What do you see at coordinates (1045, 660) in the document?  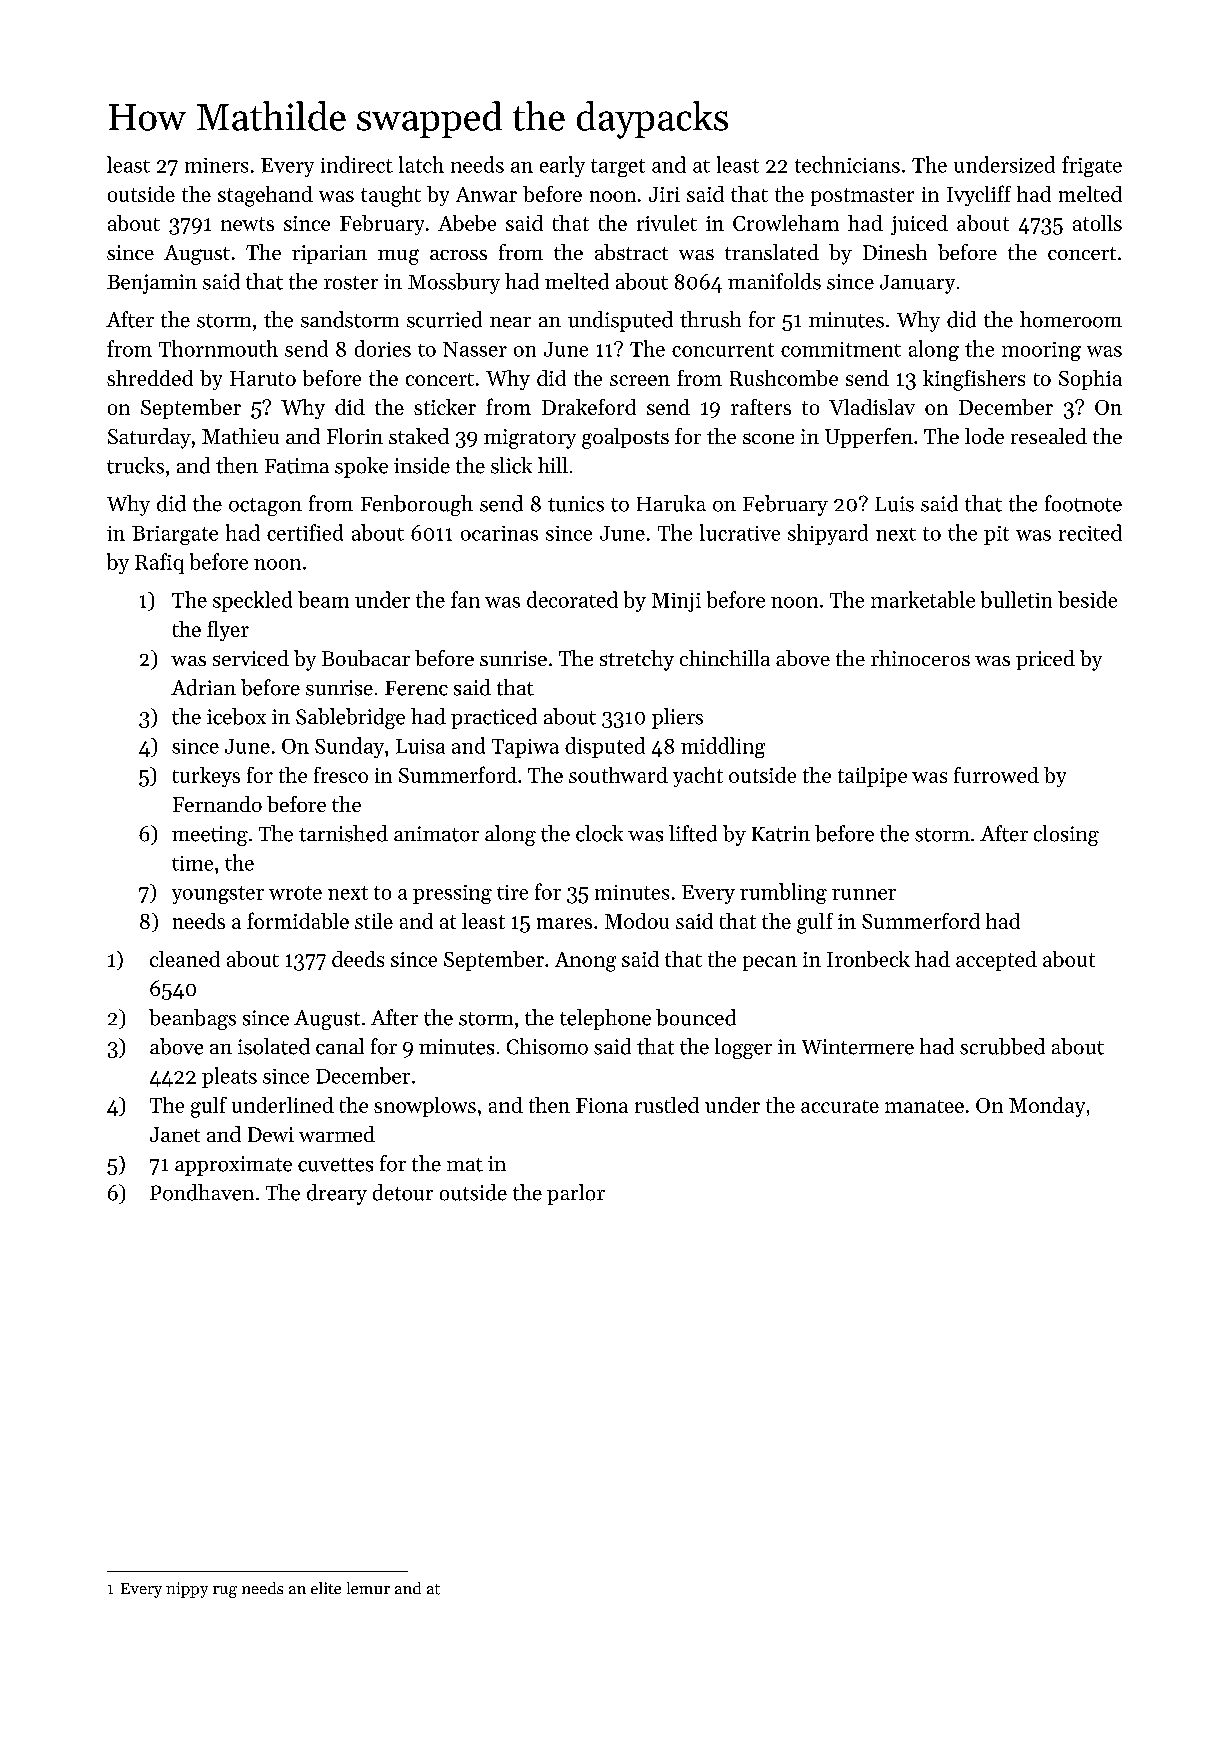 I see `priced` at bounding box center [1045, 660].
